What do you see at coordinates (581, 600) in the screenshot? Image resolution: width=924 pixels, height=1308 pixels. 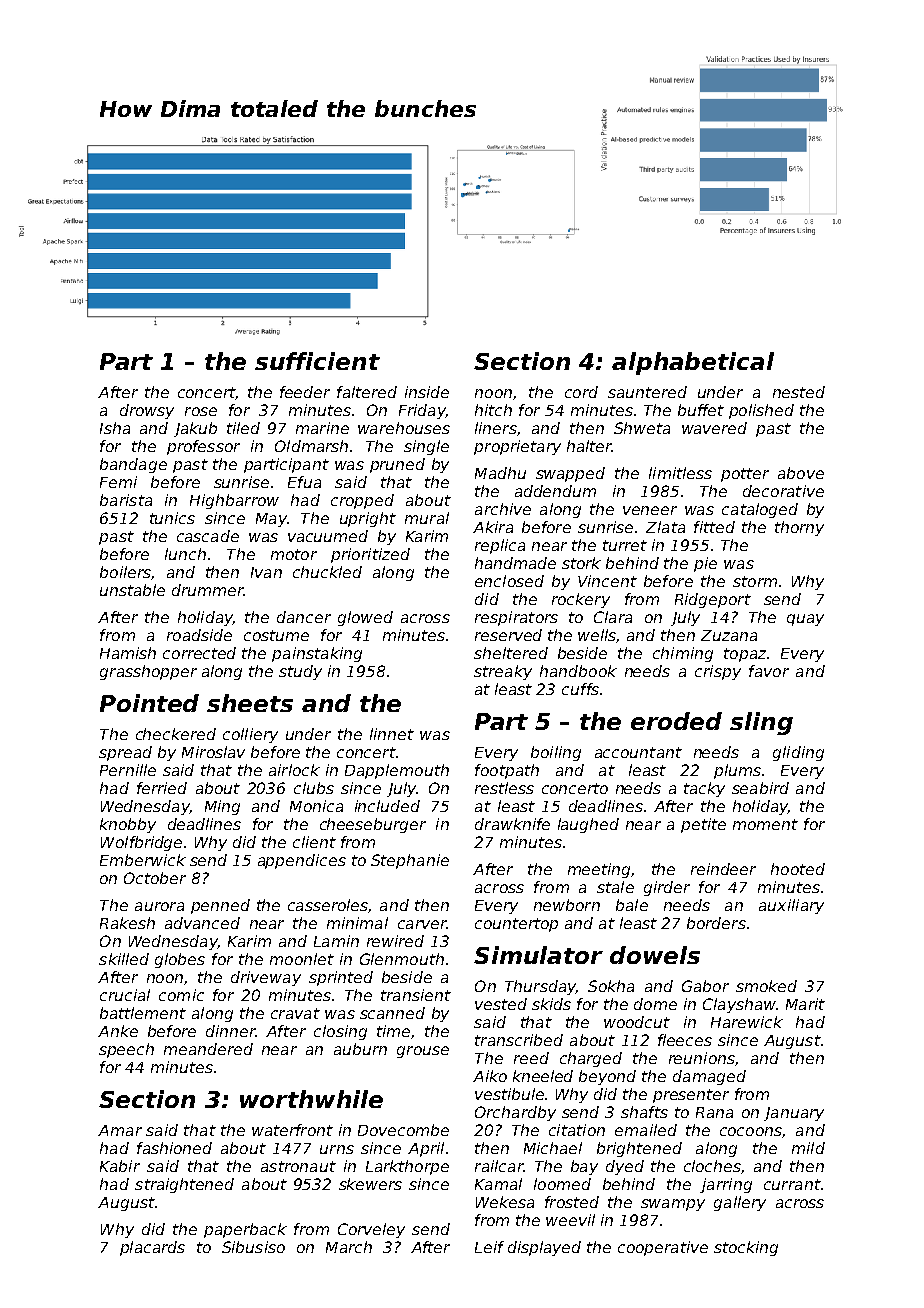 I see `rockery` at bounding box center [581, 600].
